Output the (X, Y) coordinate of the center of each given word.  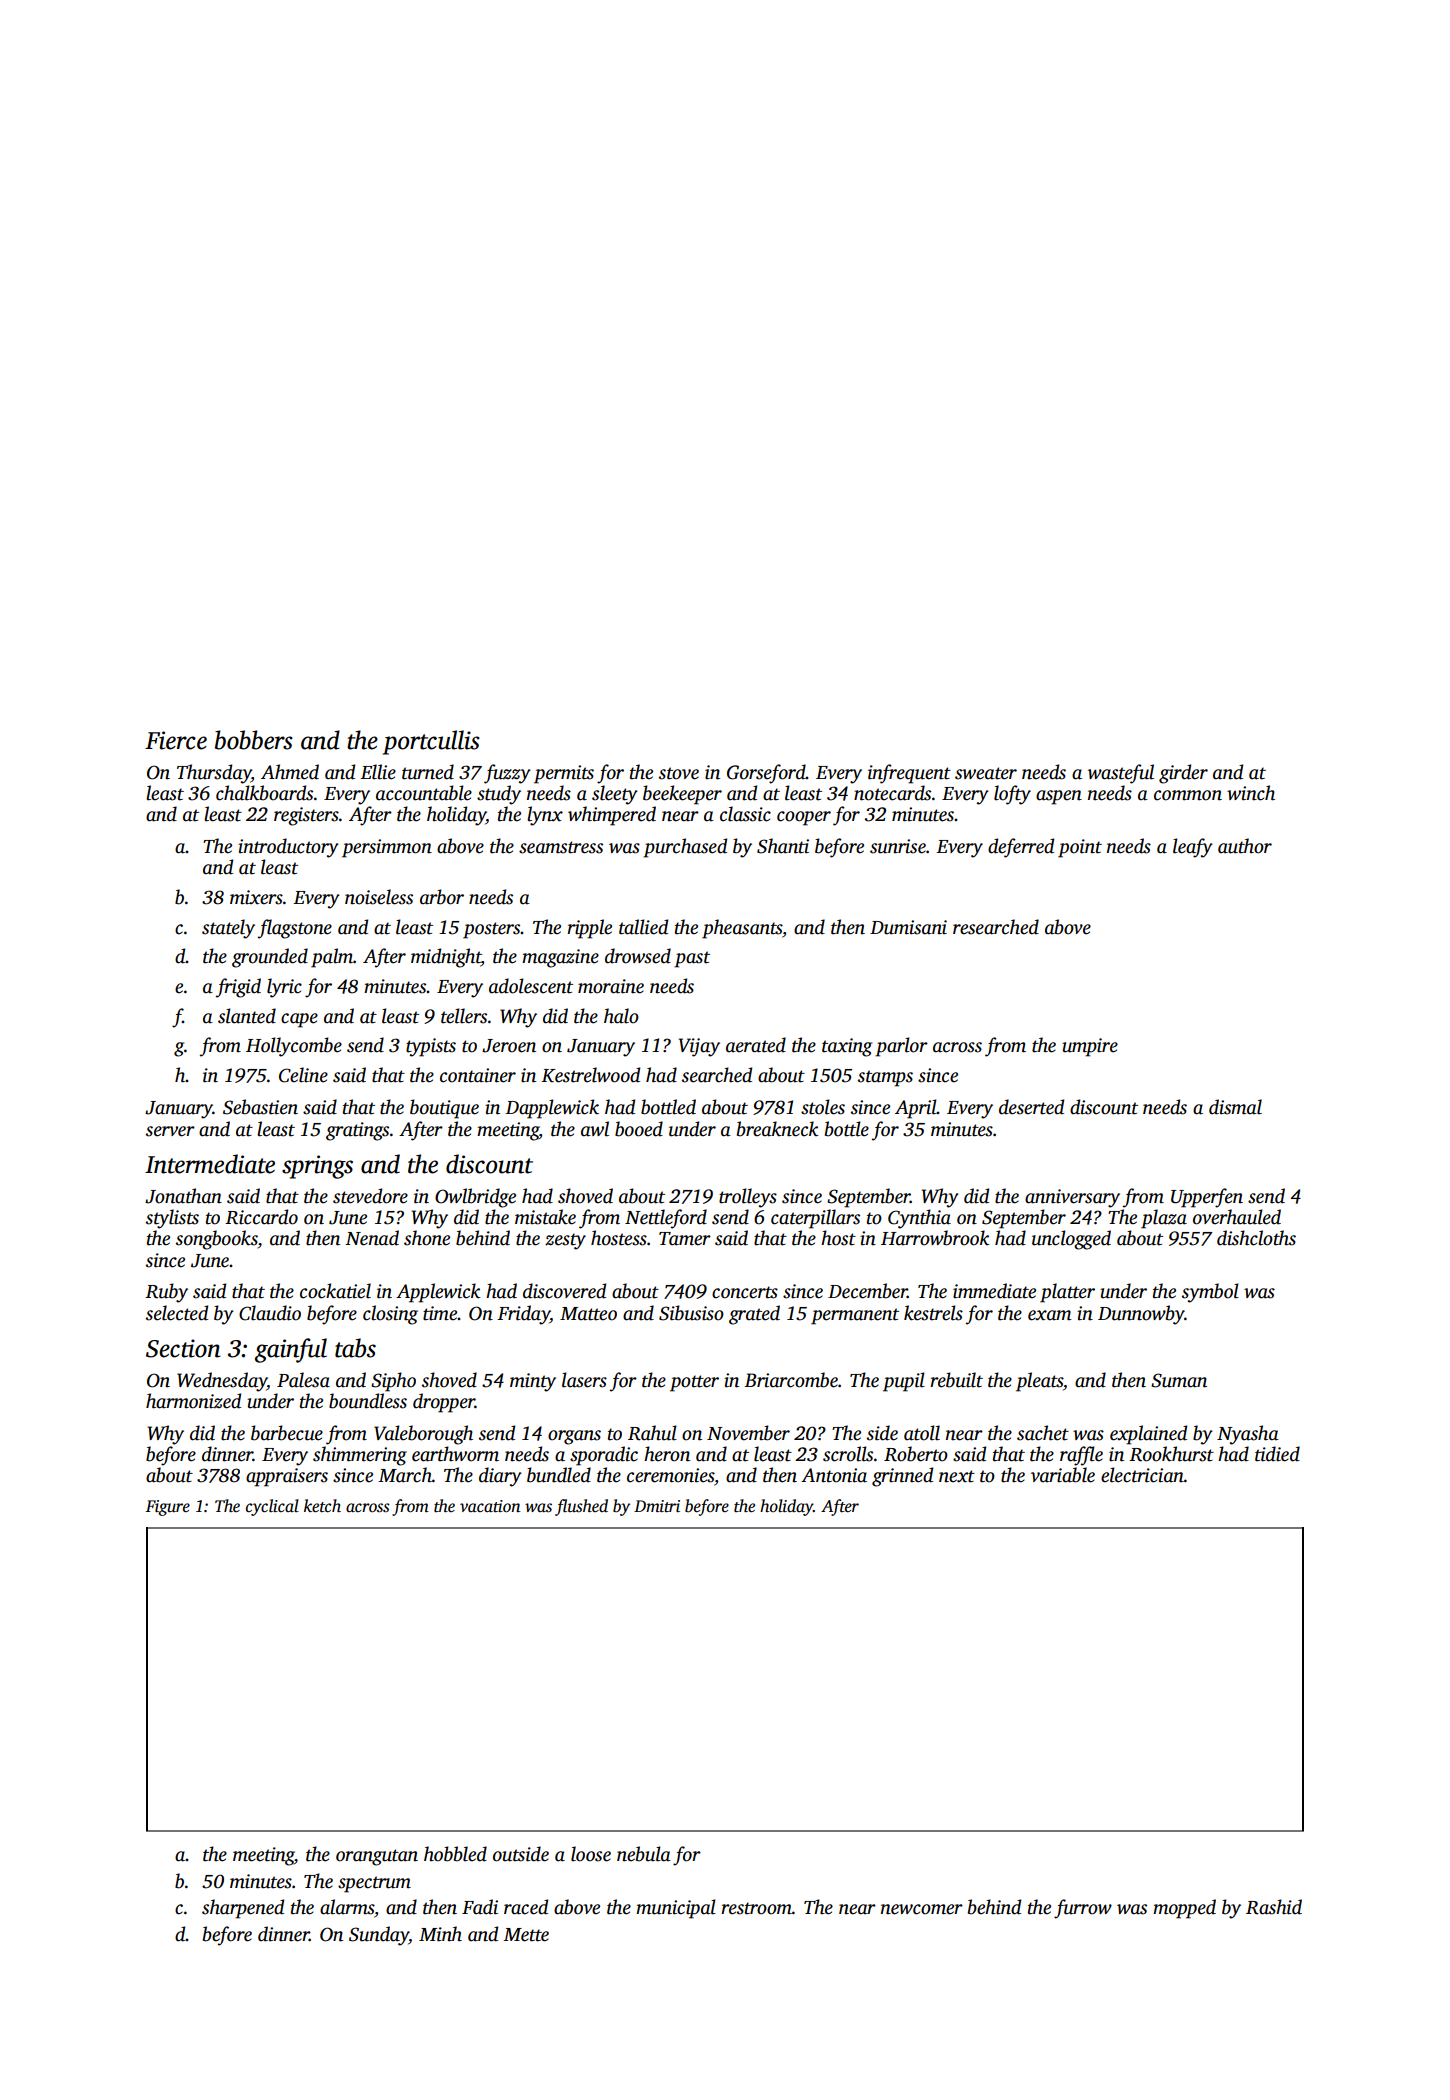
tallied (643, 927)
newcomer (922, 1909)
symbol (1210, 1293)
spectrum (374, 1884)
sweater (986, 773)
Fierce (176, 740)
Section (183, 1348)
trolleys (748, 1198)
